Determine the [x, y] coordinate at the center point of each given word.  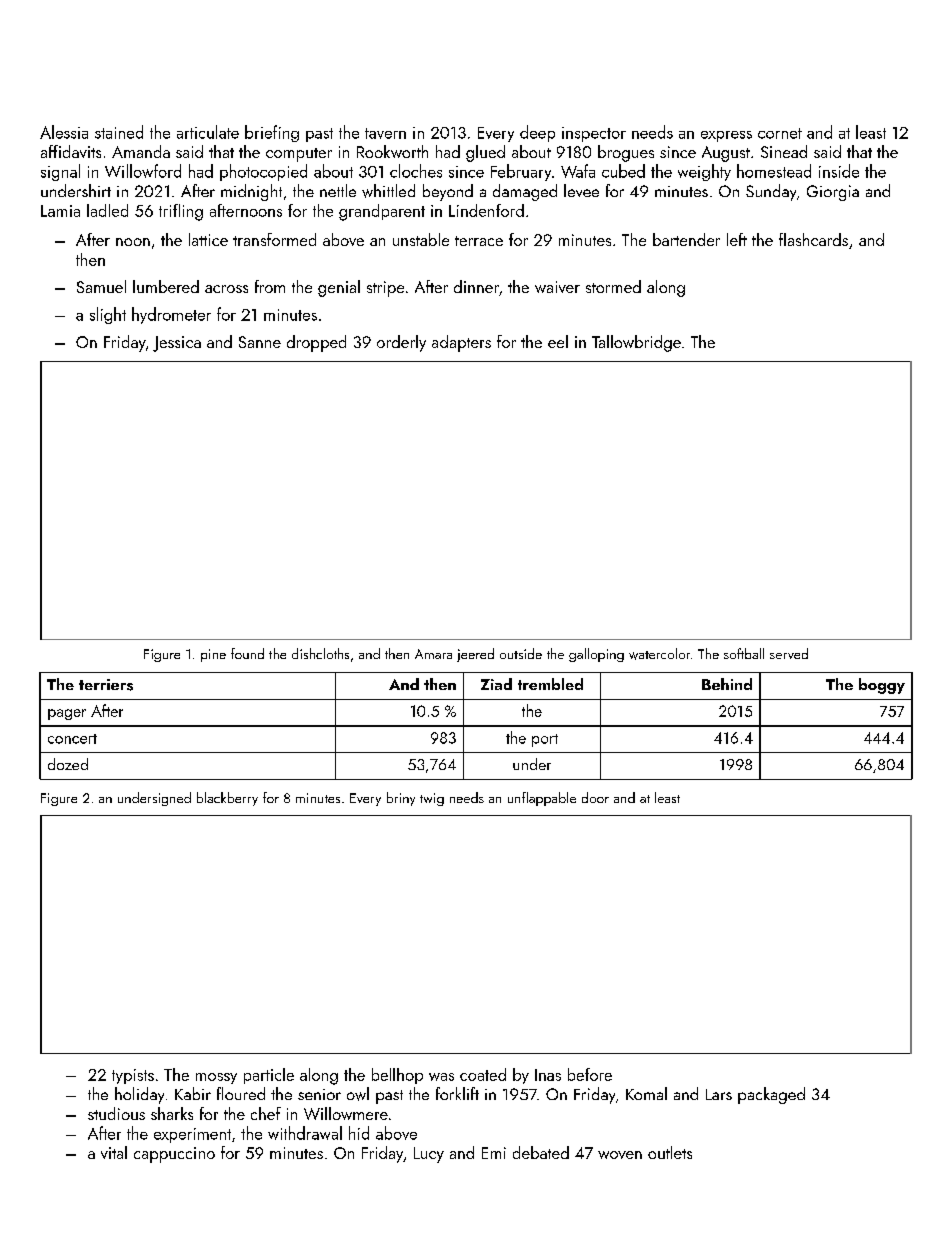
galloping [596, 655]
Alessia [64, 132]
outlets [670, 1152]
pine [213, 655]
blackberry [227, 799]
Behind [727, 684]
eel [558, 341]
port [545, 740]
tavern [385, 133]
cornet [780, 133]
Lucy [429, 1155]
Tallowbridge [636, 343]
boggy [882, 686]
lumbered [166, 286]
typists [133, 1076]
